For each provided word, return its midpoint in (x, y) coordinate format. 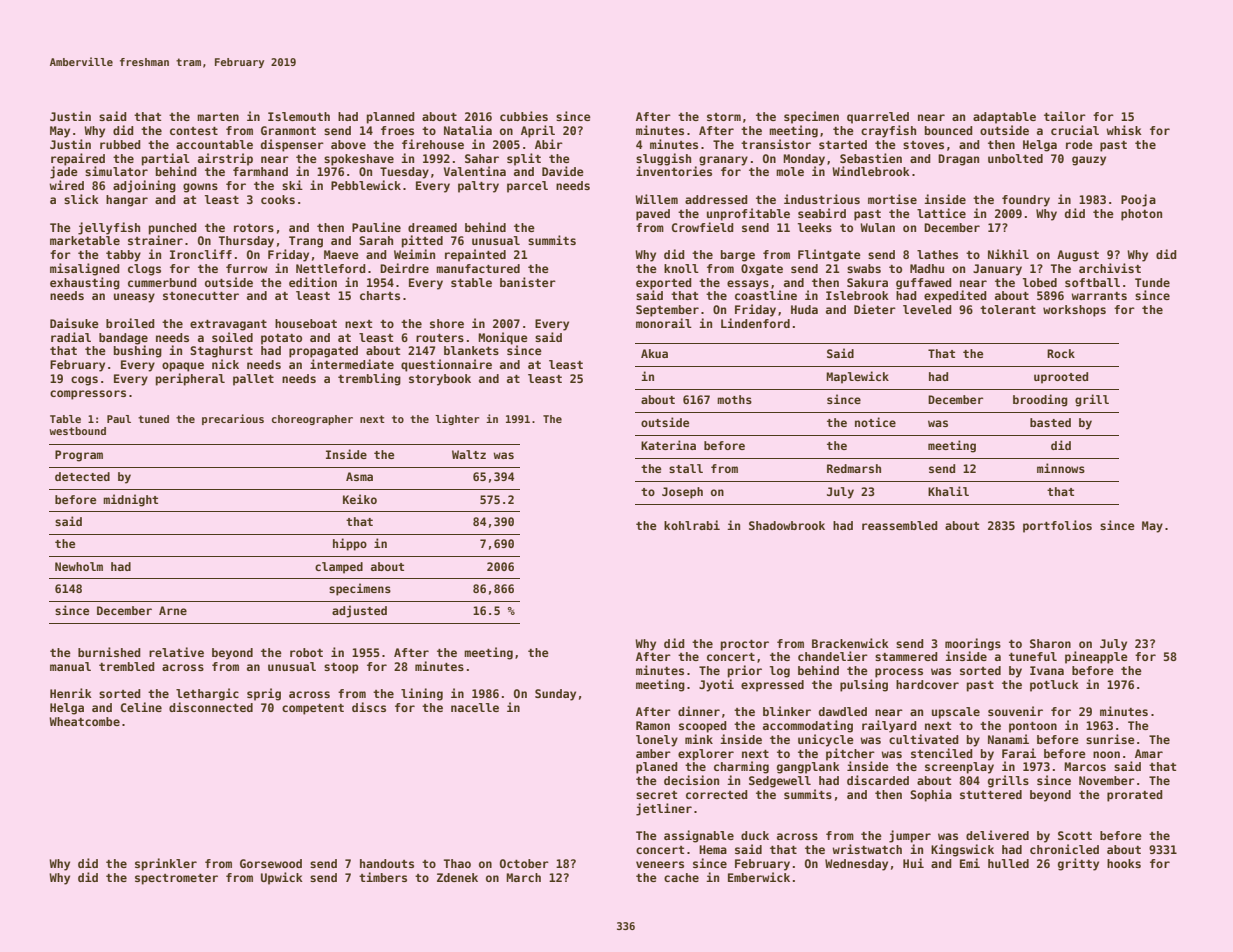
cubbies (524, 116)
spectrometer (176, 879)
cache (681, 877)
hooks (1124, 863)
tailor (1065, 116)
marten (218, 117)
